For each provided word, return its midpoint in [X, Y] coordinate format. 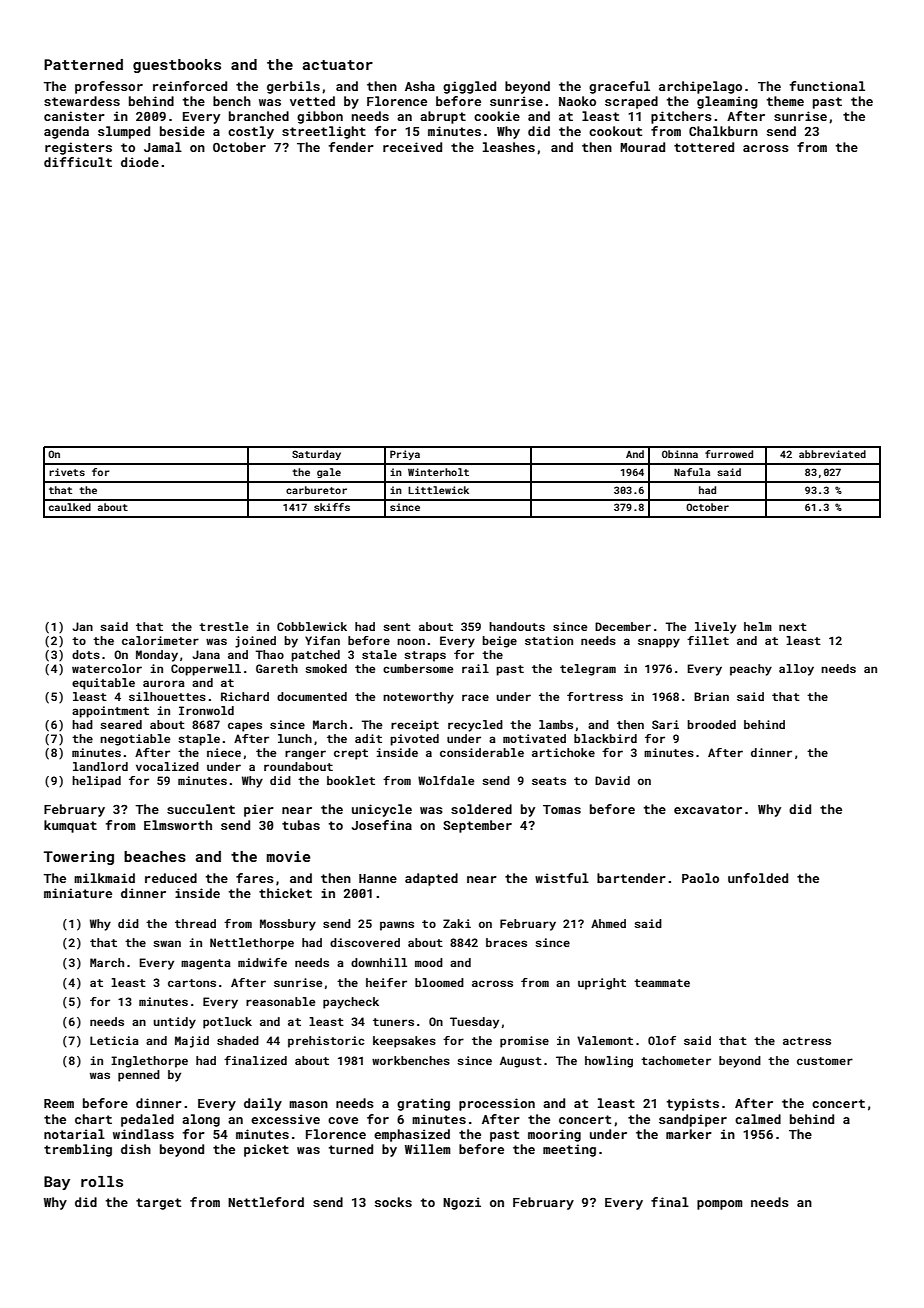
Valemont [605, 1040]
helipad [96, 782]
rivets [67, 472]
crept [351, 754]
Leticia [114, 1040]
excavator [708, 809]
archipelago [700, 87]
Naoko [577, 101]
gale [329, 473]
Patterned [83, 64]
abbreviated [832, 454]
